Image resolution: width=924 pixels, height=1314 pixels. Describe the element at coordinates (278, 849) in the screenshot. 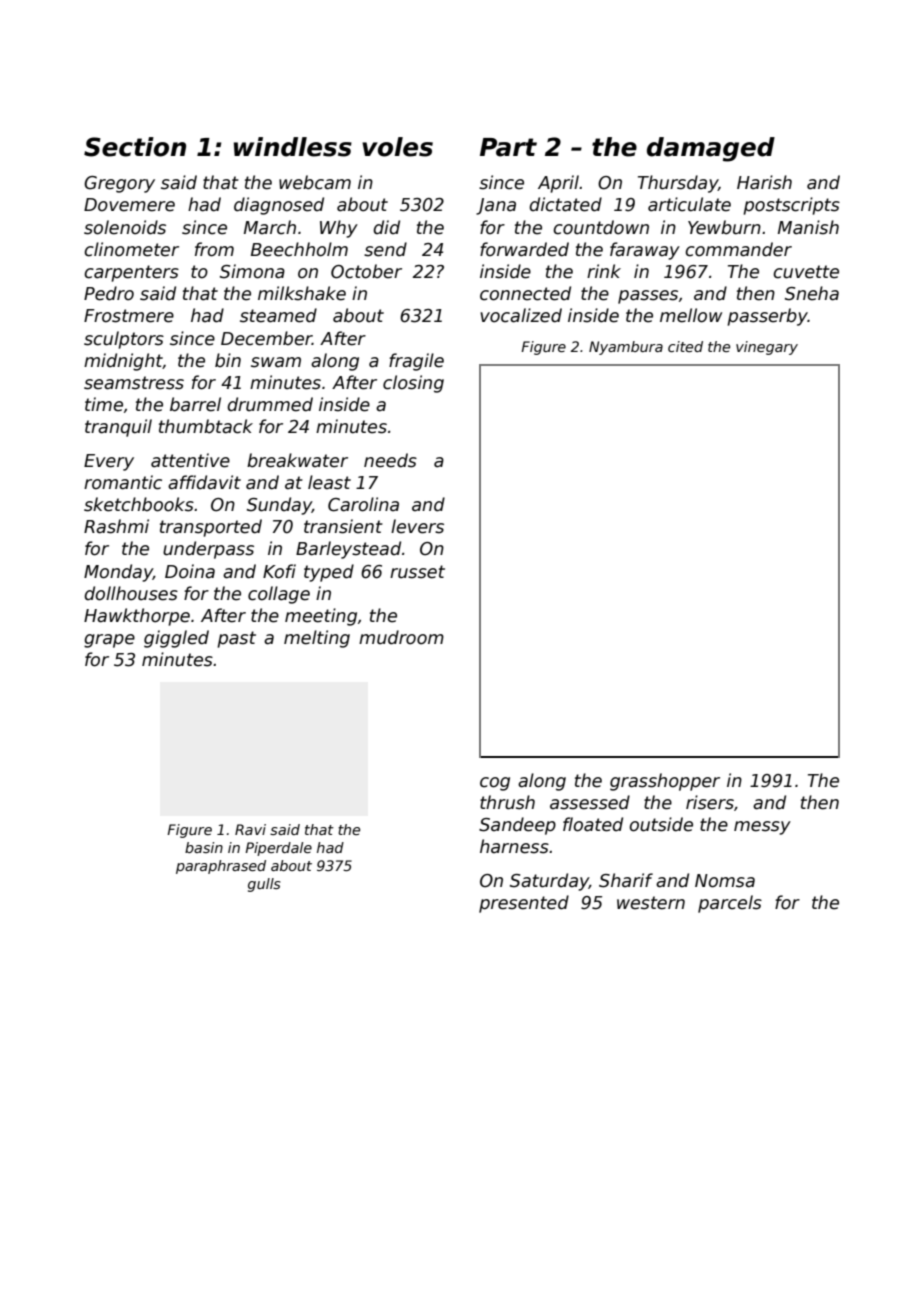

I see `Piperdale` at that location.
